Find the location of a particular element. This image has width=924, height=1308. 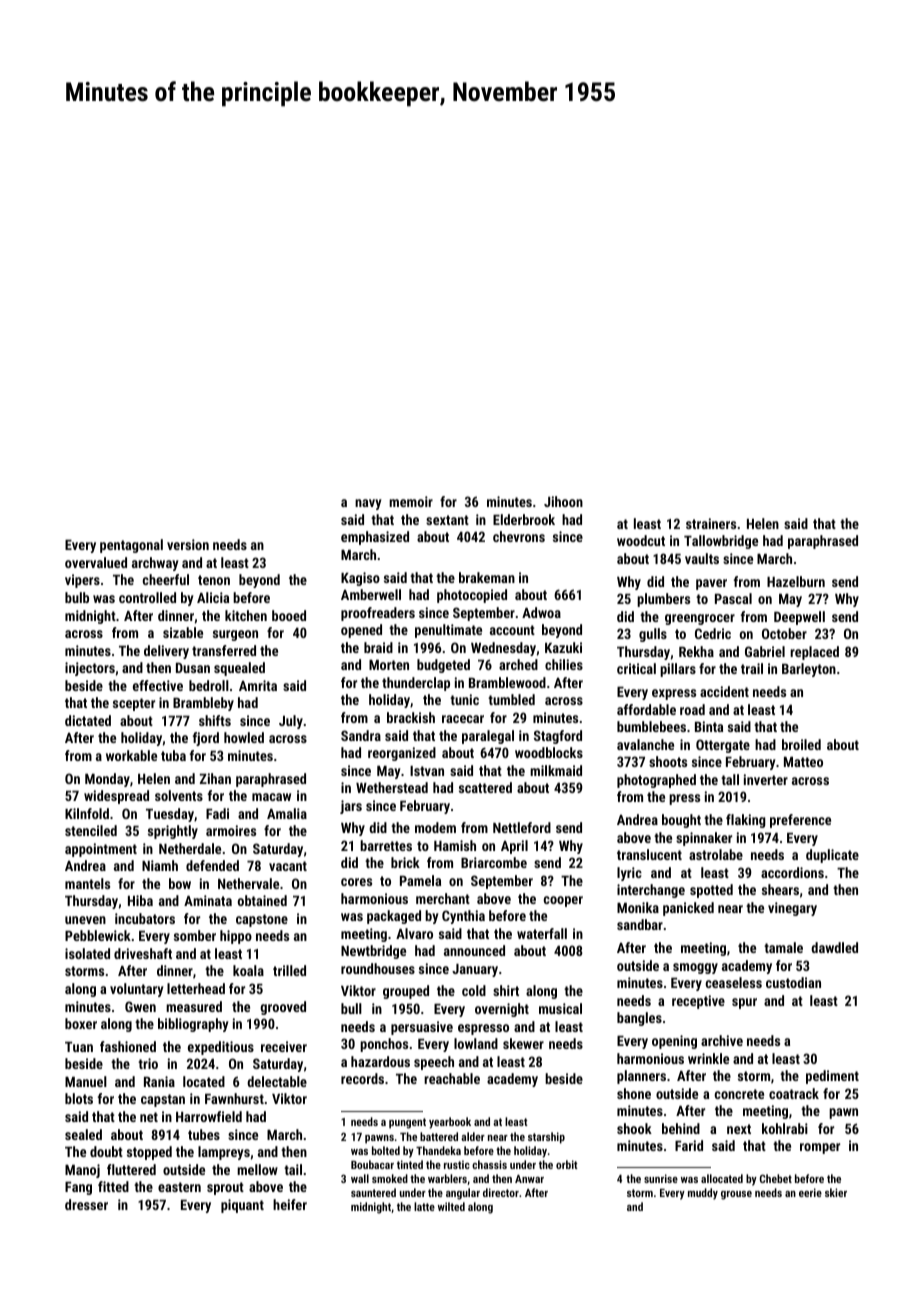

archive is located at coordinates (722, 1040).
